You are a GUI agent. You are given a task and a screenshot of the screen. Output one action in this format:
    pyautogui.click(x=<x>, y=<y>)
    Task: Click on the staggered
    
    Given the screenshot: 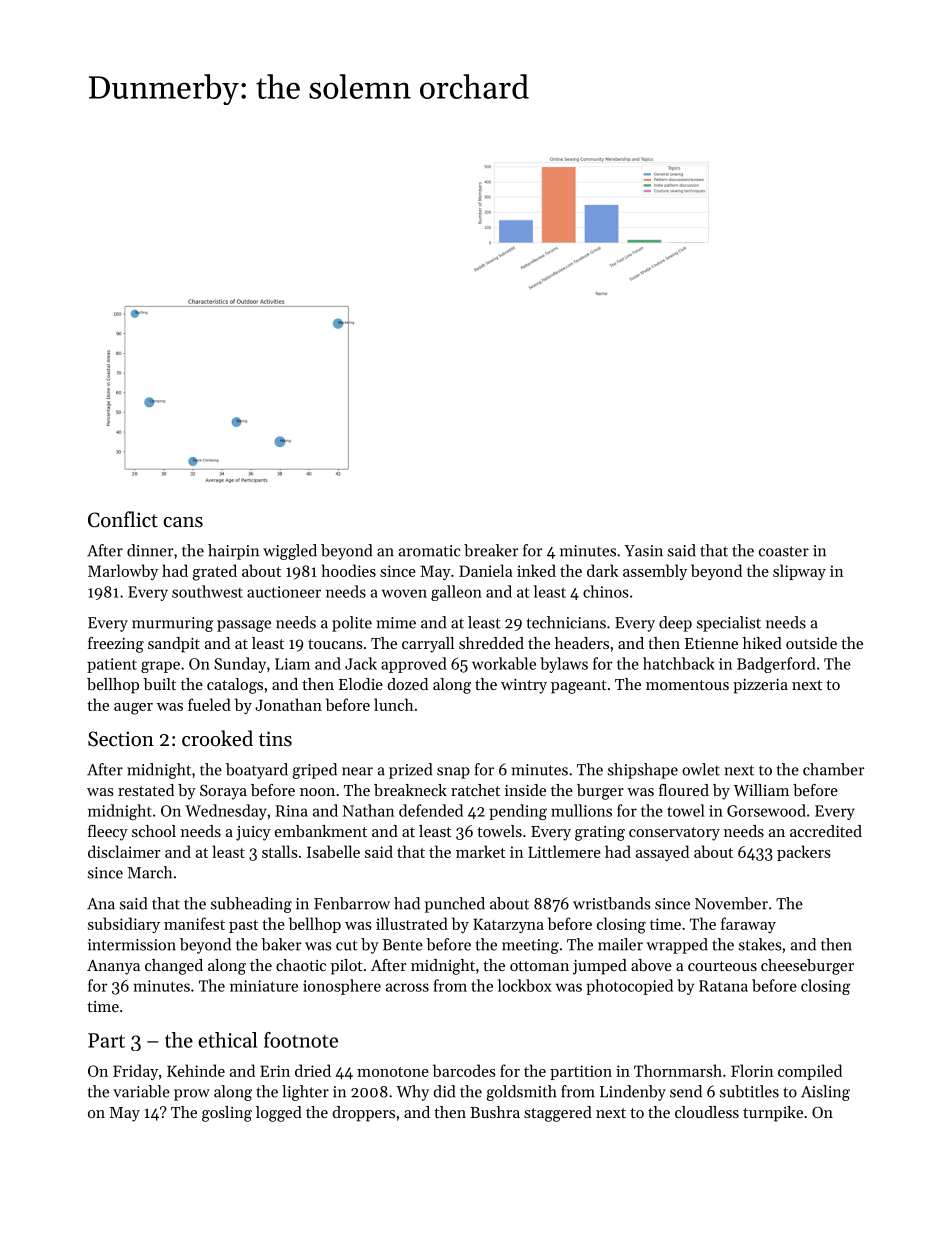 What is the action you would take?
    pyautogui.click(x=558, y=1114)
